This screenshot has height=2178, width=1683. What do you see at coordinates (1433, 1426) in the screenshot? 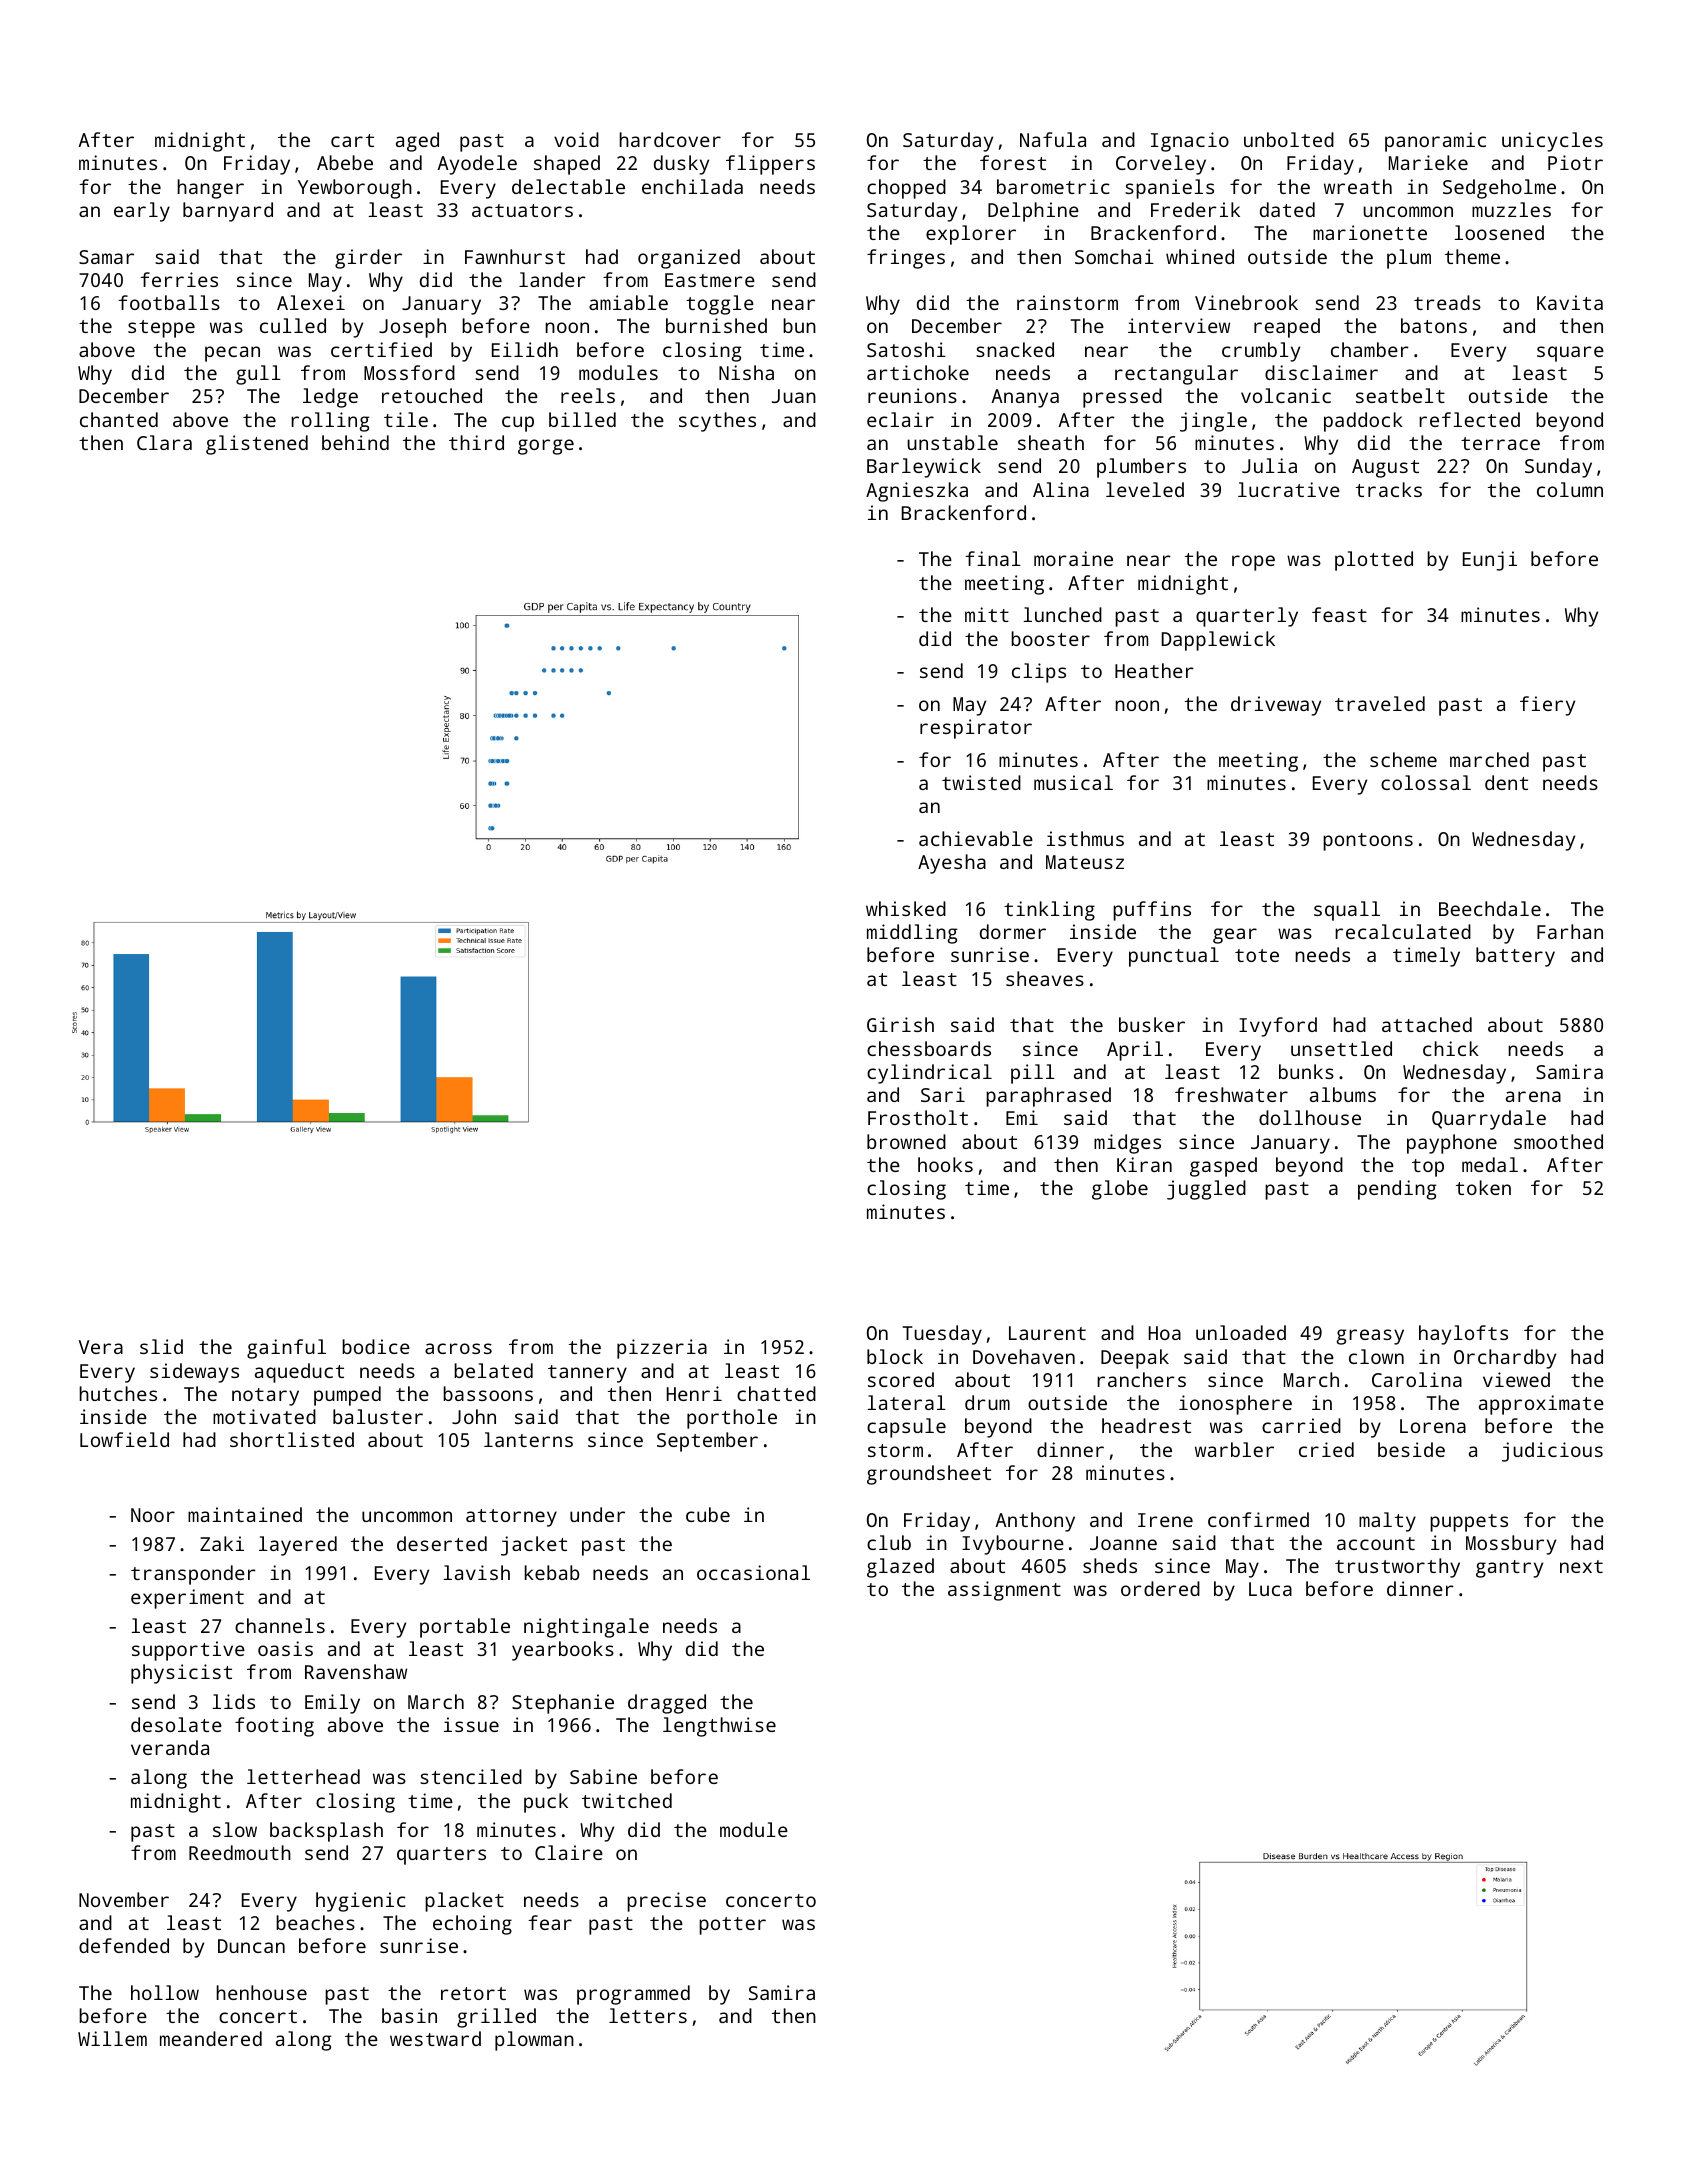
I see `Lorena` at bounding box center [1433, 1426].
